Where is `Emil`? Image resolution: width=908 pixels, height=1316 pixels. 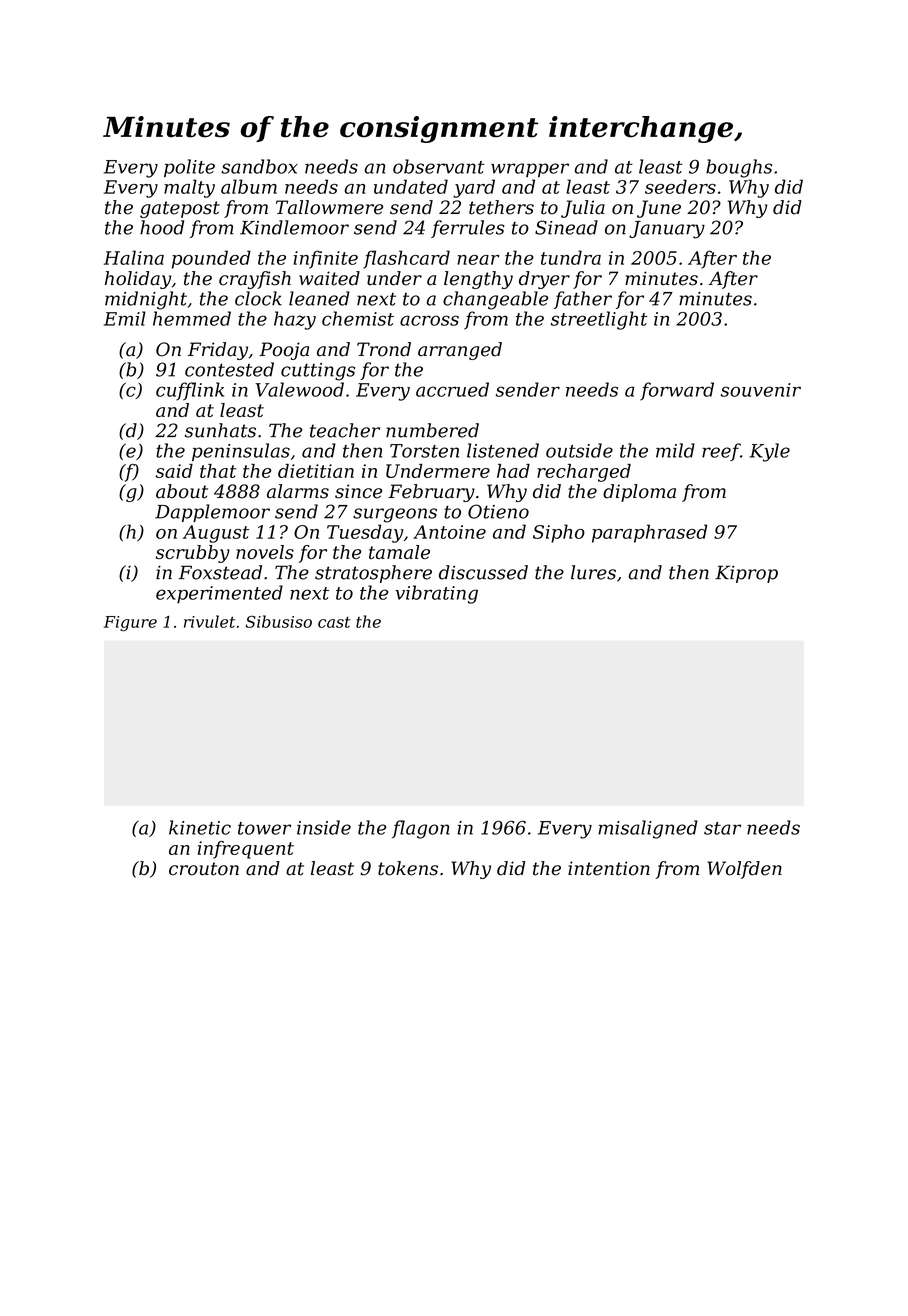 Emil is located at coordinates (125, 318).
